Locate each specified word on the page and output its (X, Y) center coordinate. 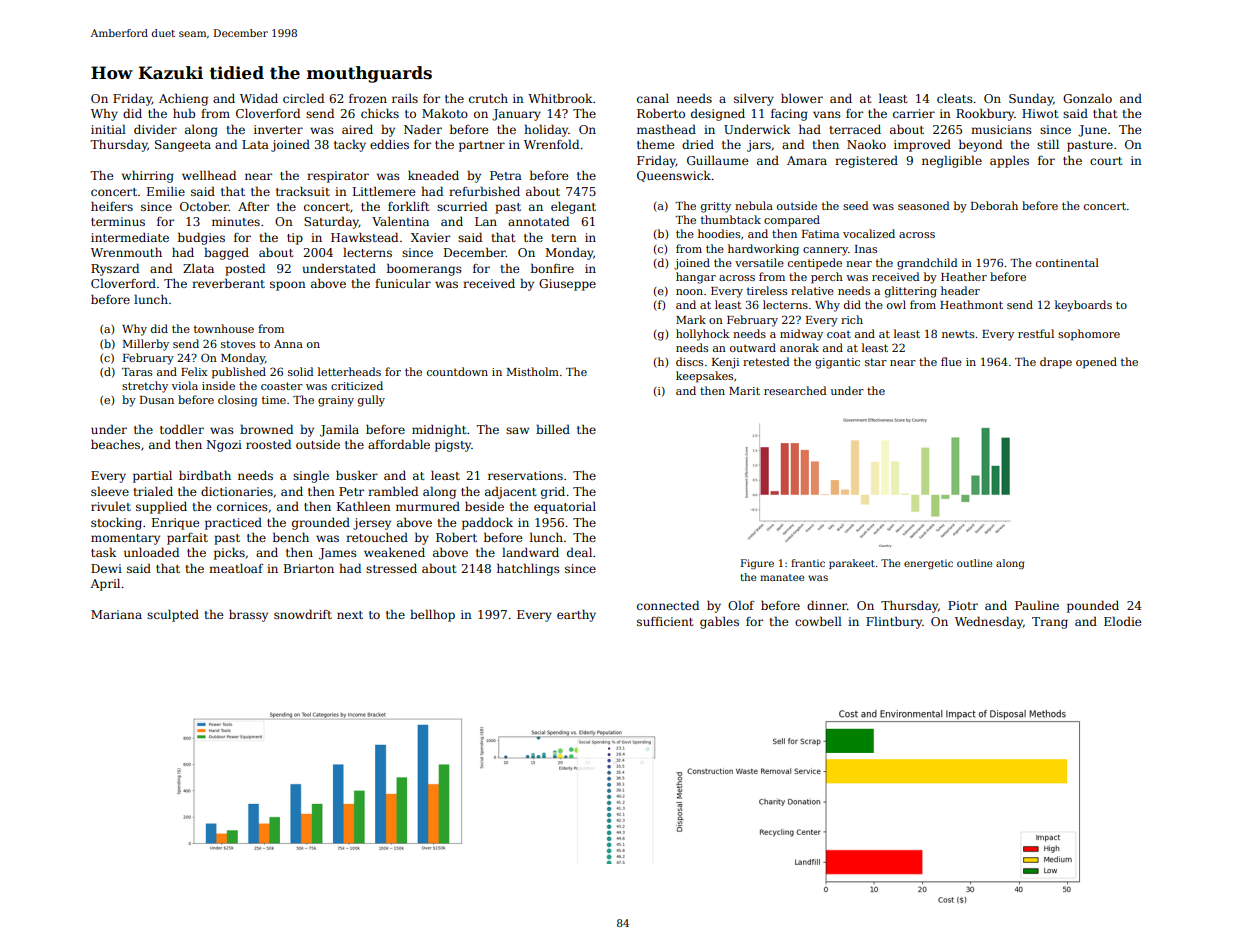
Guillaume (717, 160)
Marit (744, 391)
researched (795, 390)
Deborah (994, 205)
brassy (248, 616)
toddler (182, 429)
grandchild (927, 264)
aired (357, 129)
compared (792, 221)
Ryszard (115, 269)
